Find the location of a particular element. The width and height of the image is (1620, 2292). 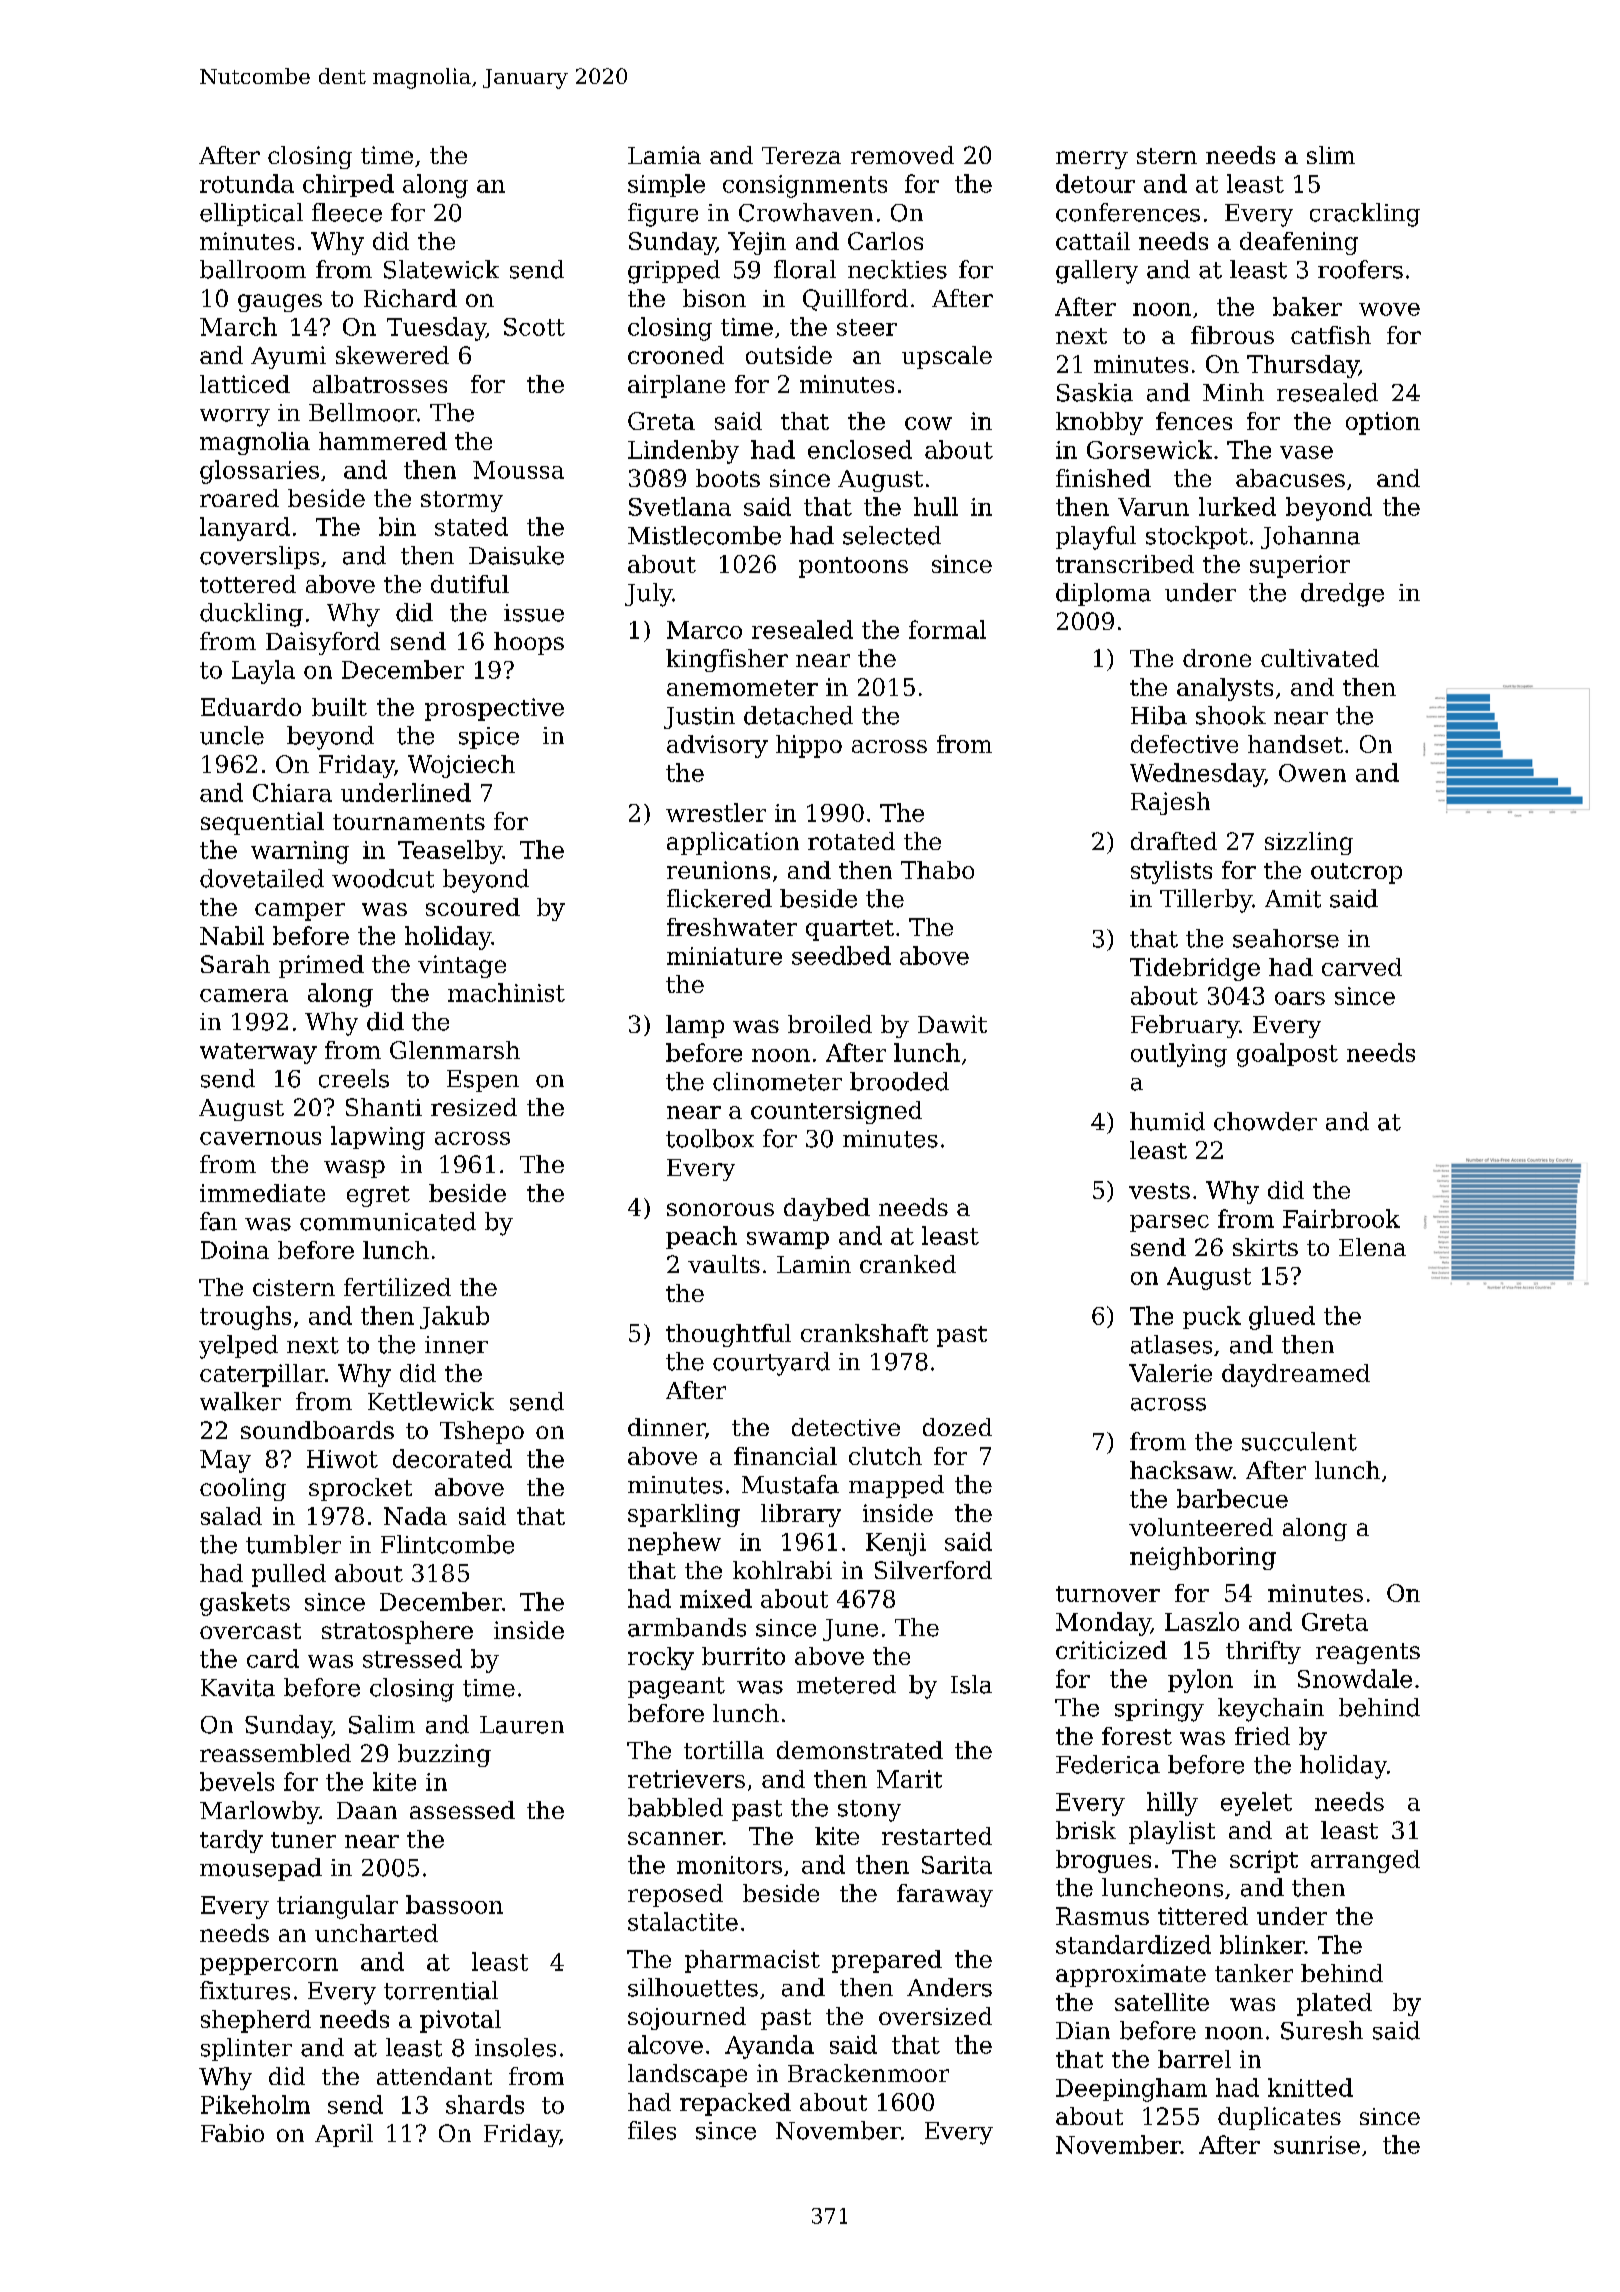

reagents is located at coordinates (1368, 1653).
